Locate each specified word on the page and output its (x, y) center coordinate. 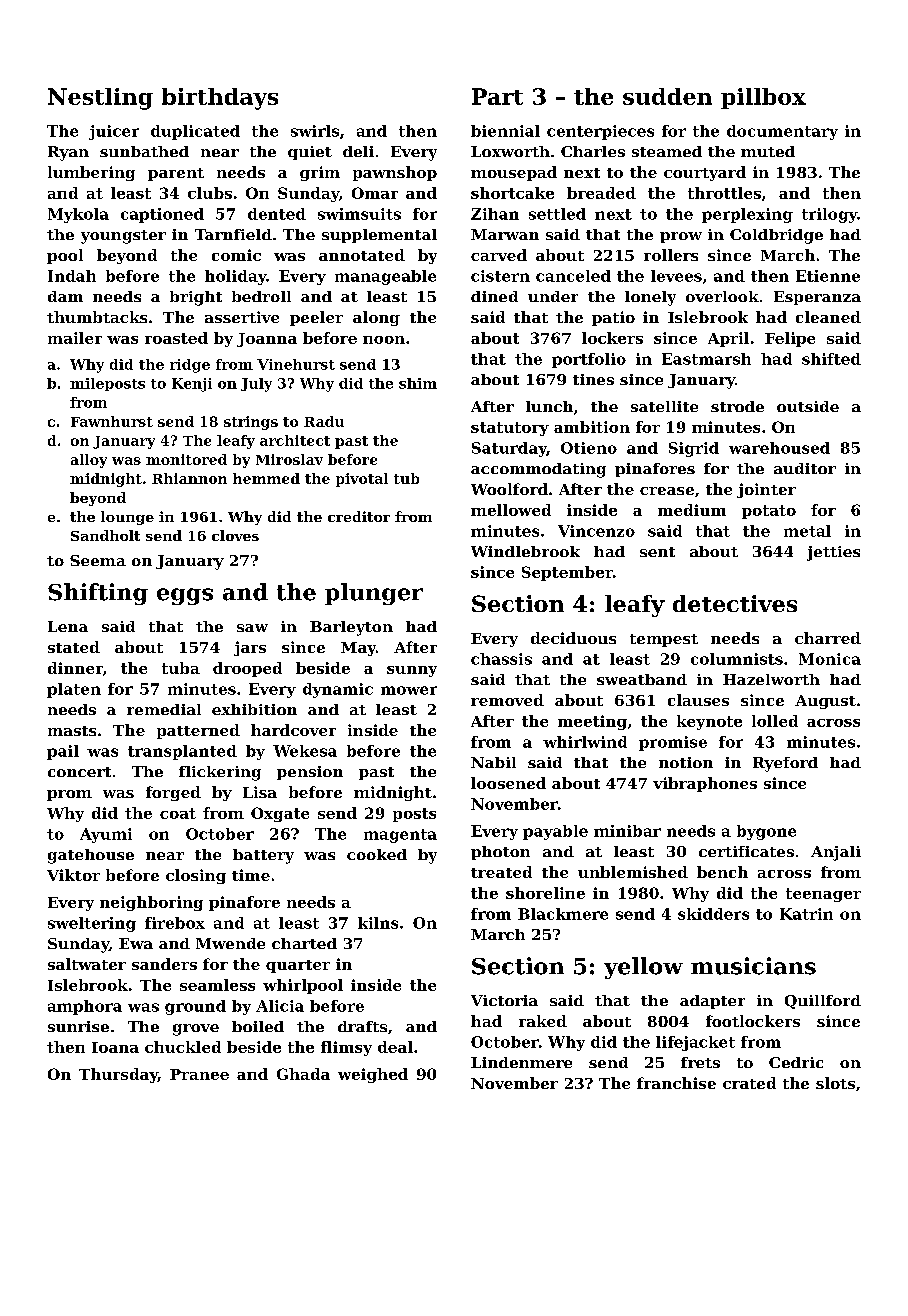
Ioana (115, 1047)
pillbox (763, 98)
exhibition (254, 709)
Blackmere (563, 914)
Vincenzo (596, 531)
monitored (186, 459)
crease (667, 491)
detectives (735, 603)
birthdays (220, 99)
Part (497, 96)
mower (409, 690)
